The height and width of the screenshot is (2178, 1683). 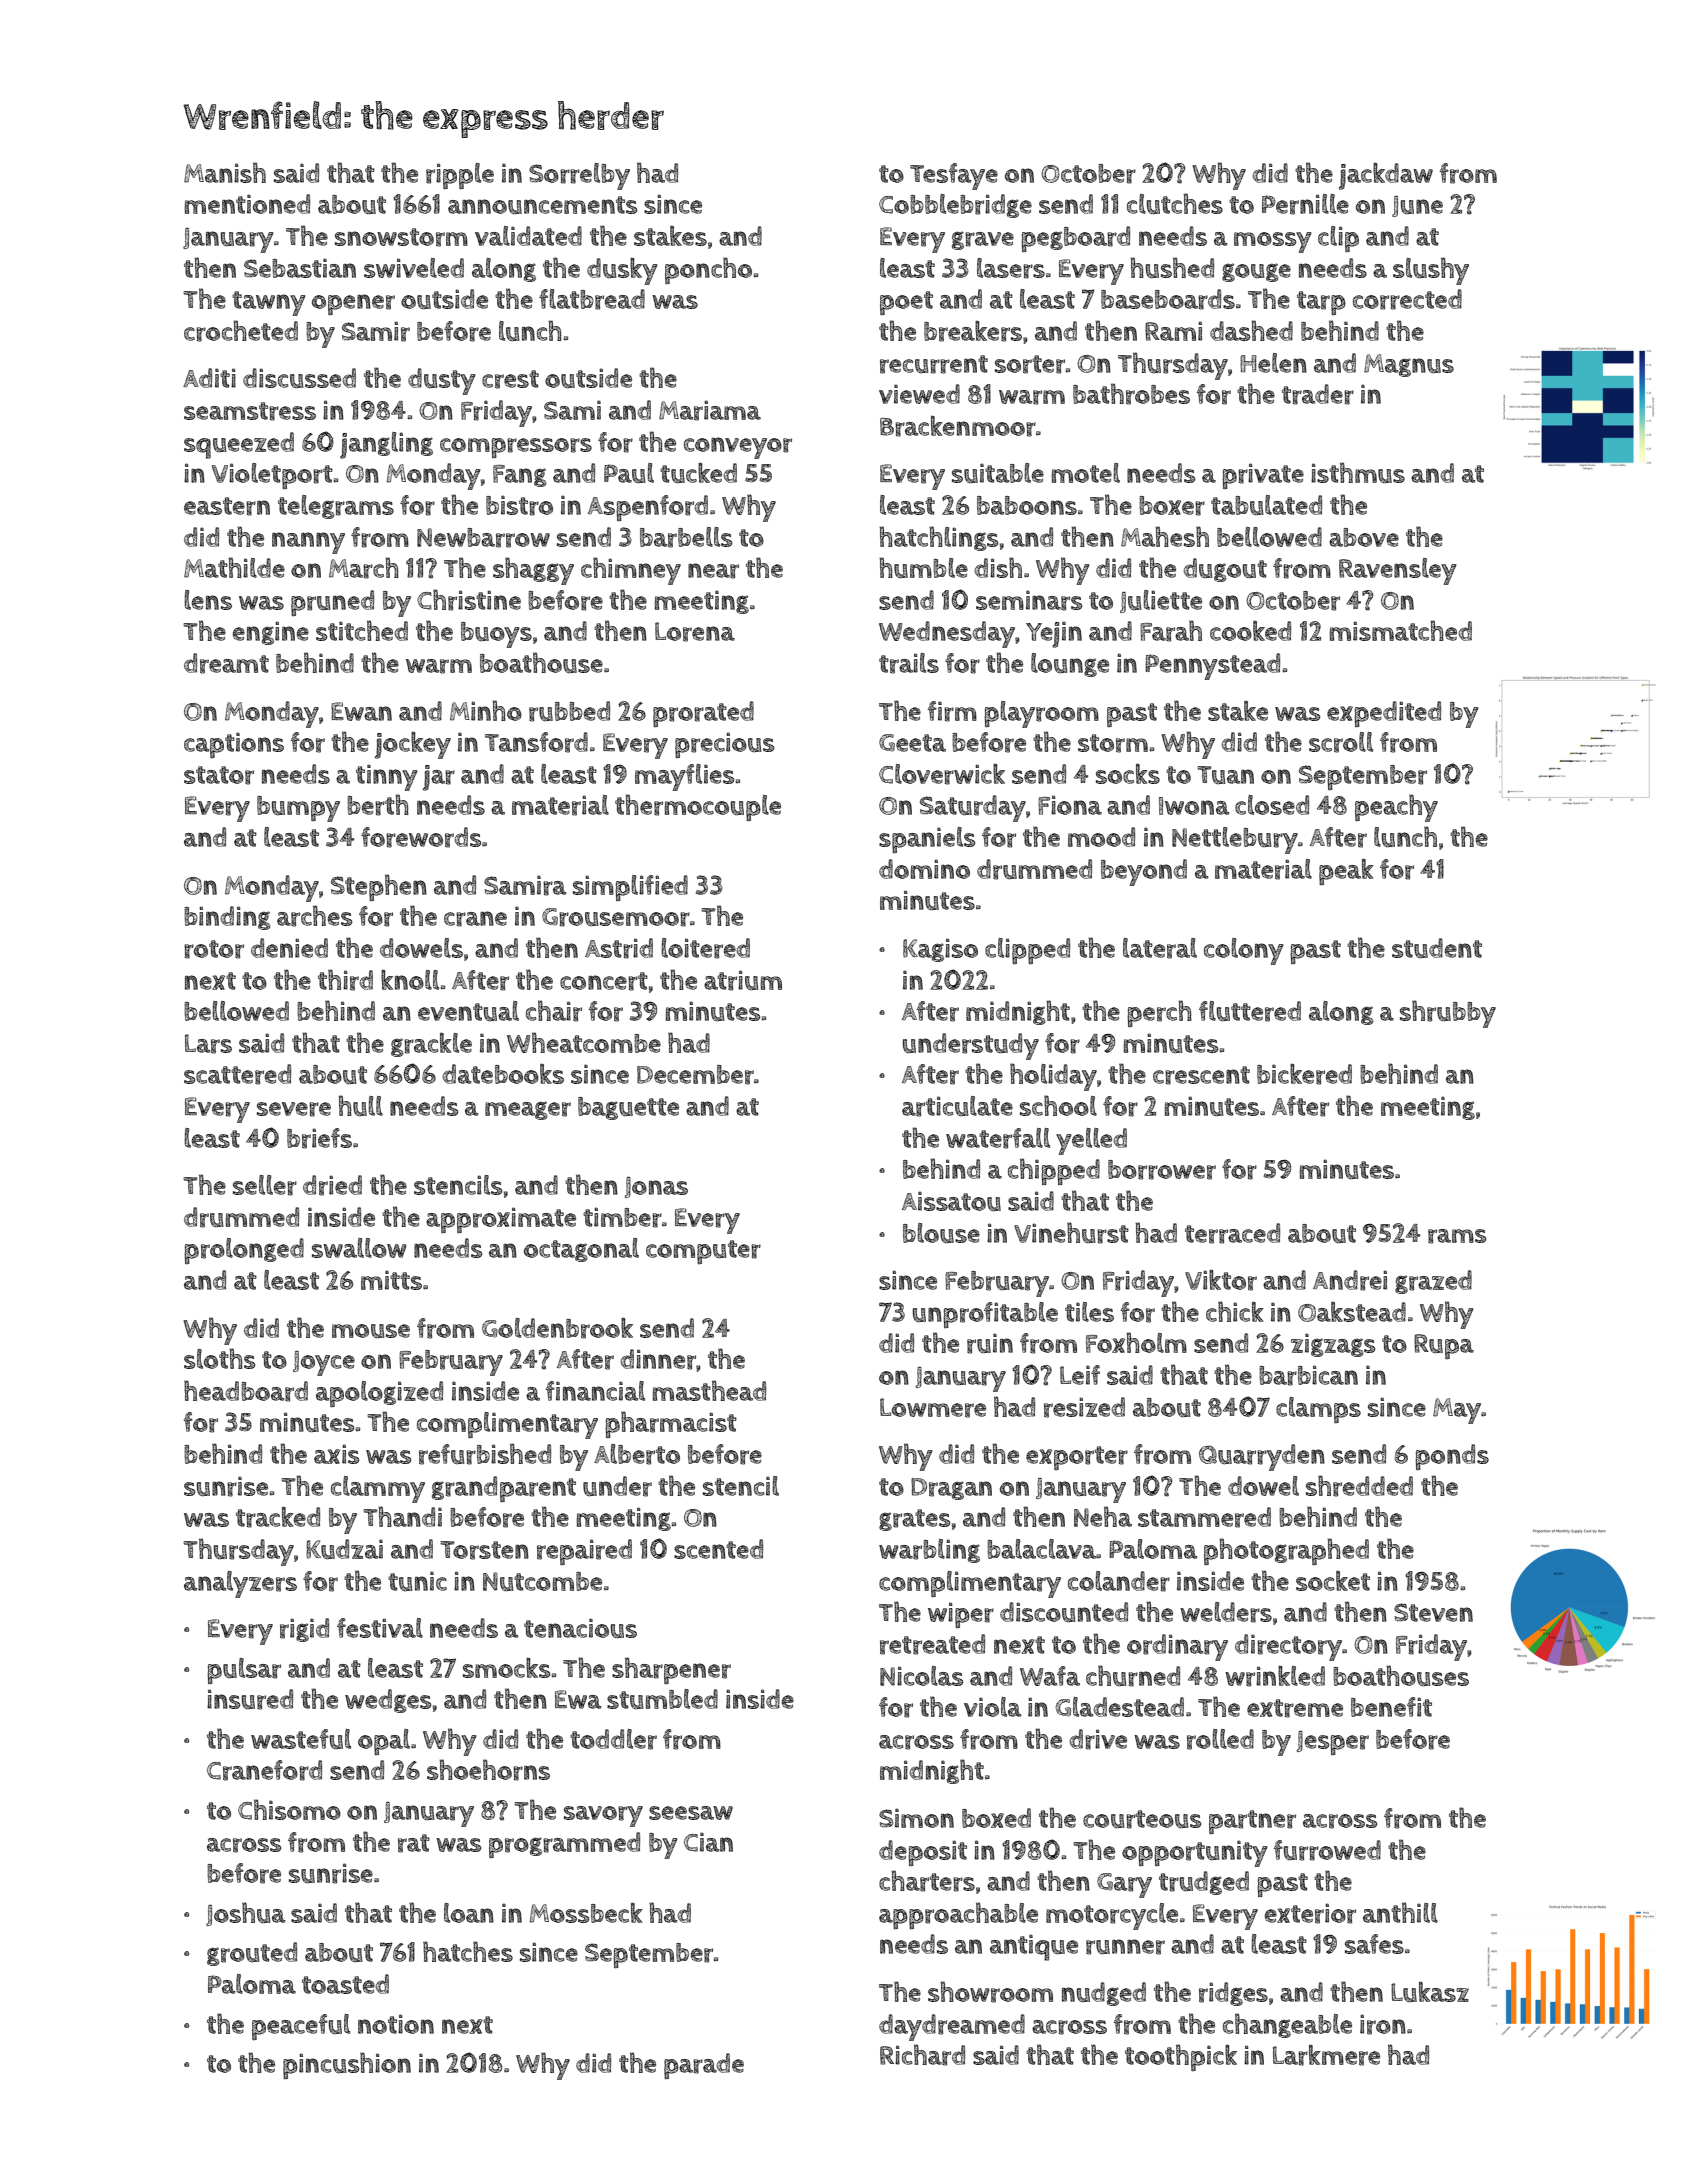 I want to click on daydreamed, so click(x=952, y=2027).
